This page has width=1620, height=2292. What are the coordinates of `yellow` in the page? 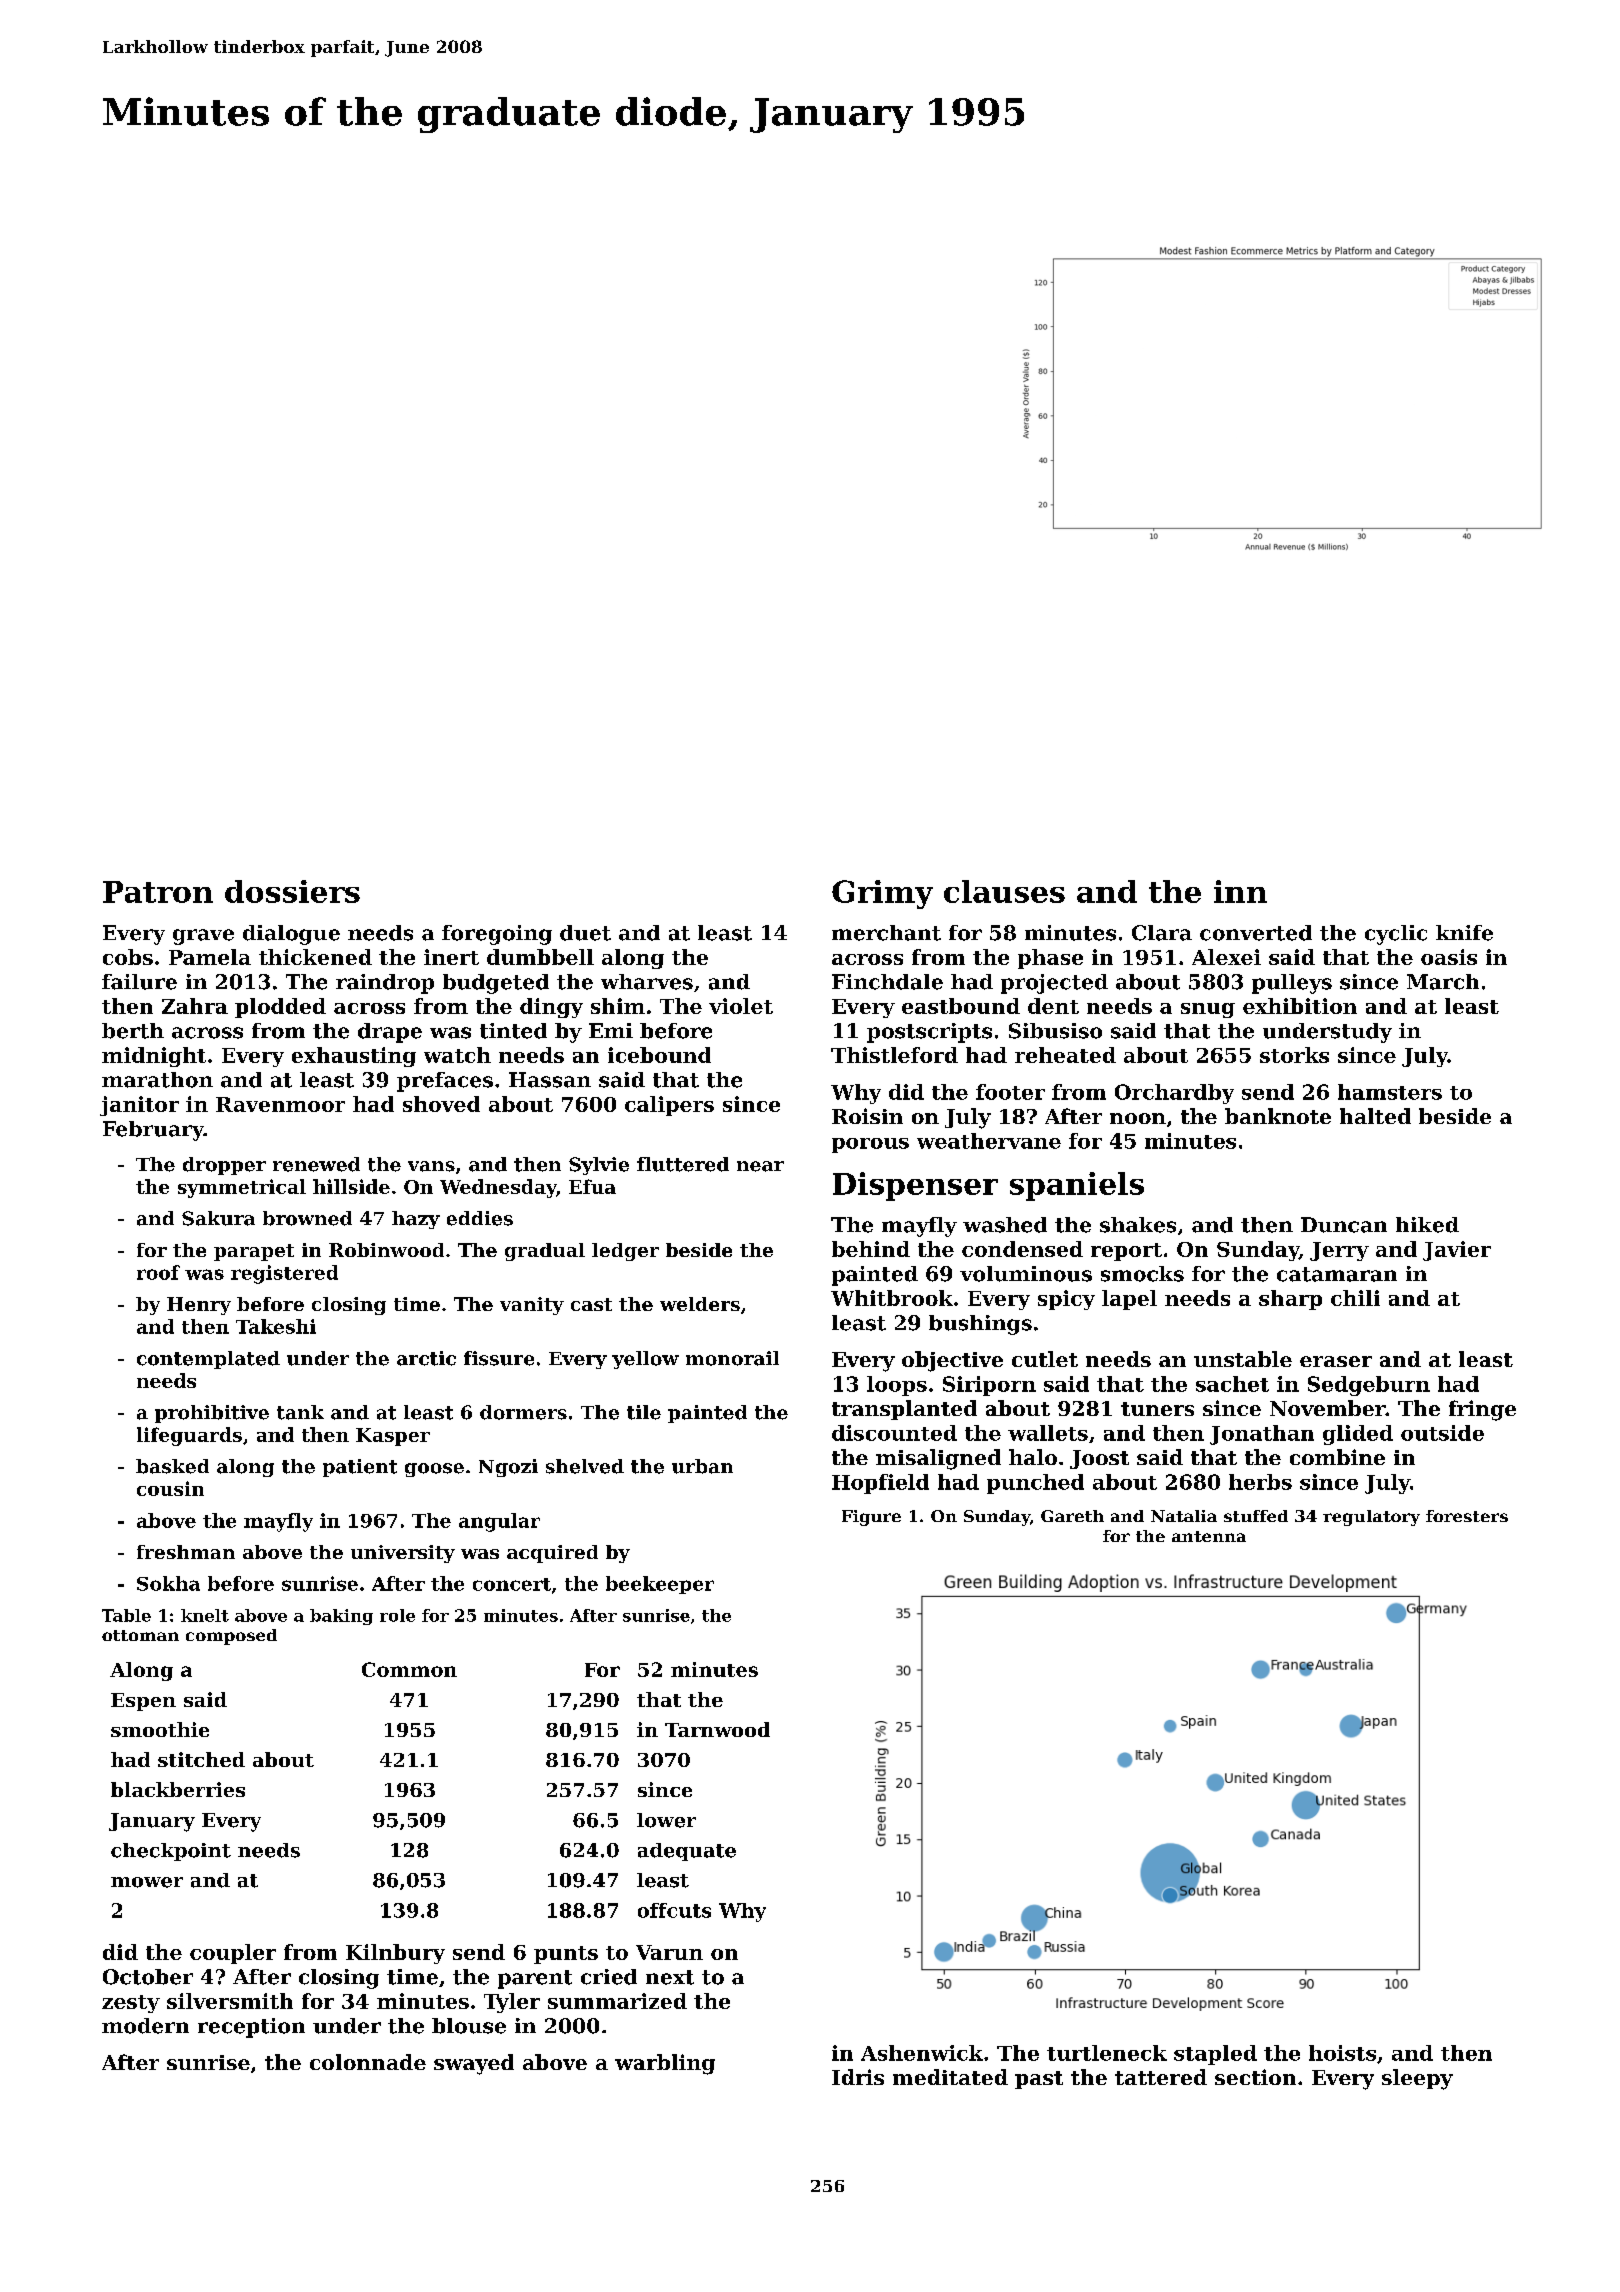 It's located at (645, 1360).
